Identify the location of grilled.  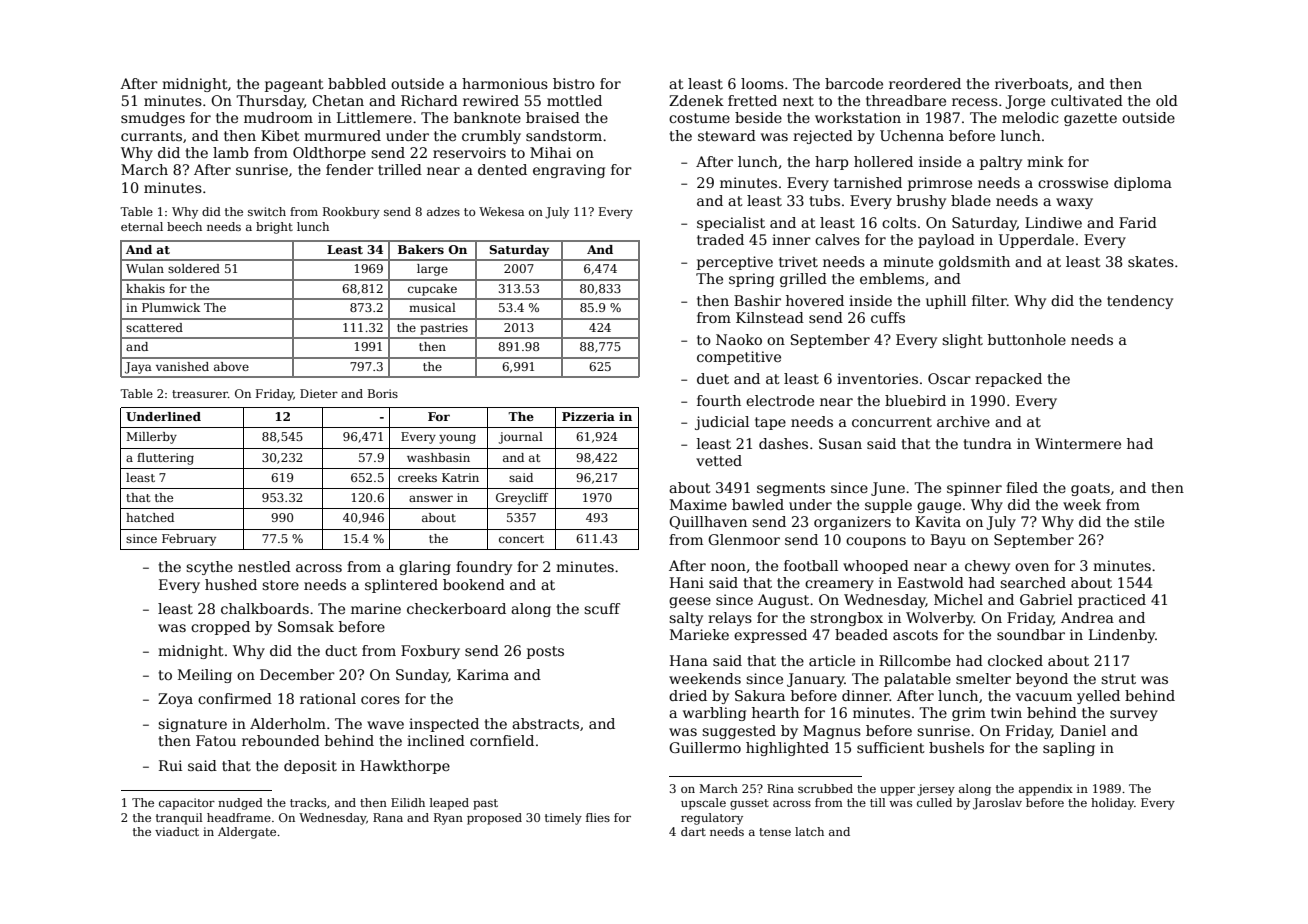
(803, 280).
